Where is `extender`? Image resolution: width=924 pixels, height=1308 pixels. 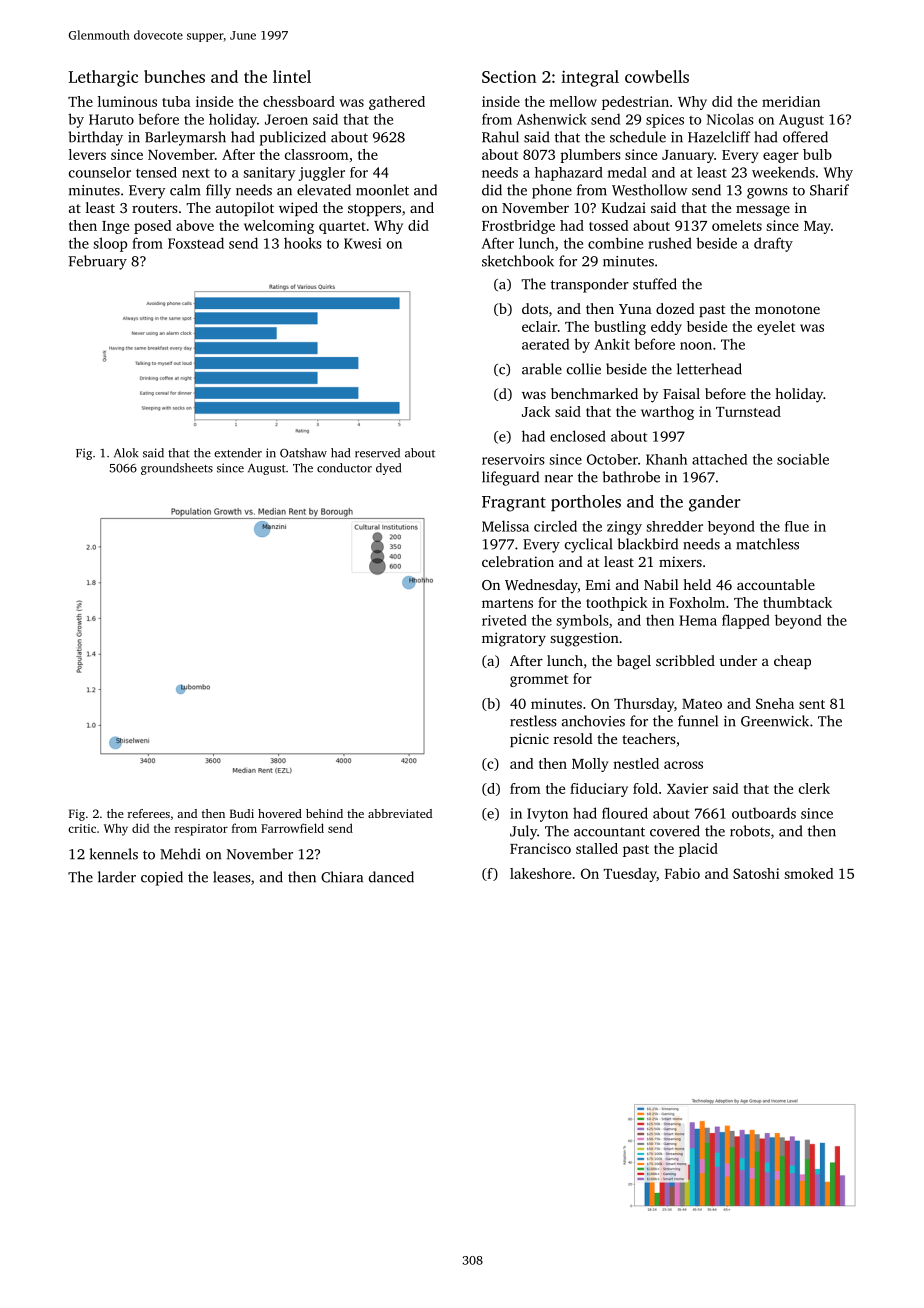 extender is located at coordinates (238, 453).
